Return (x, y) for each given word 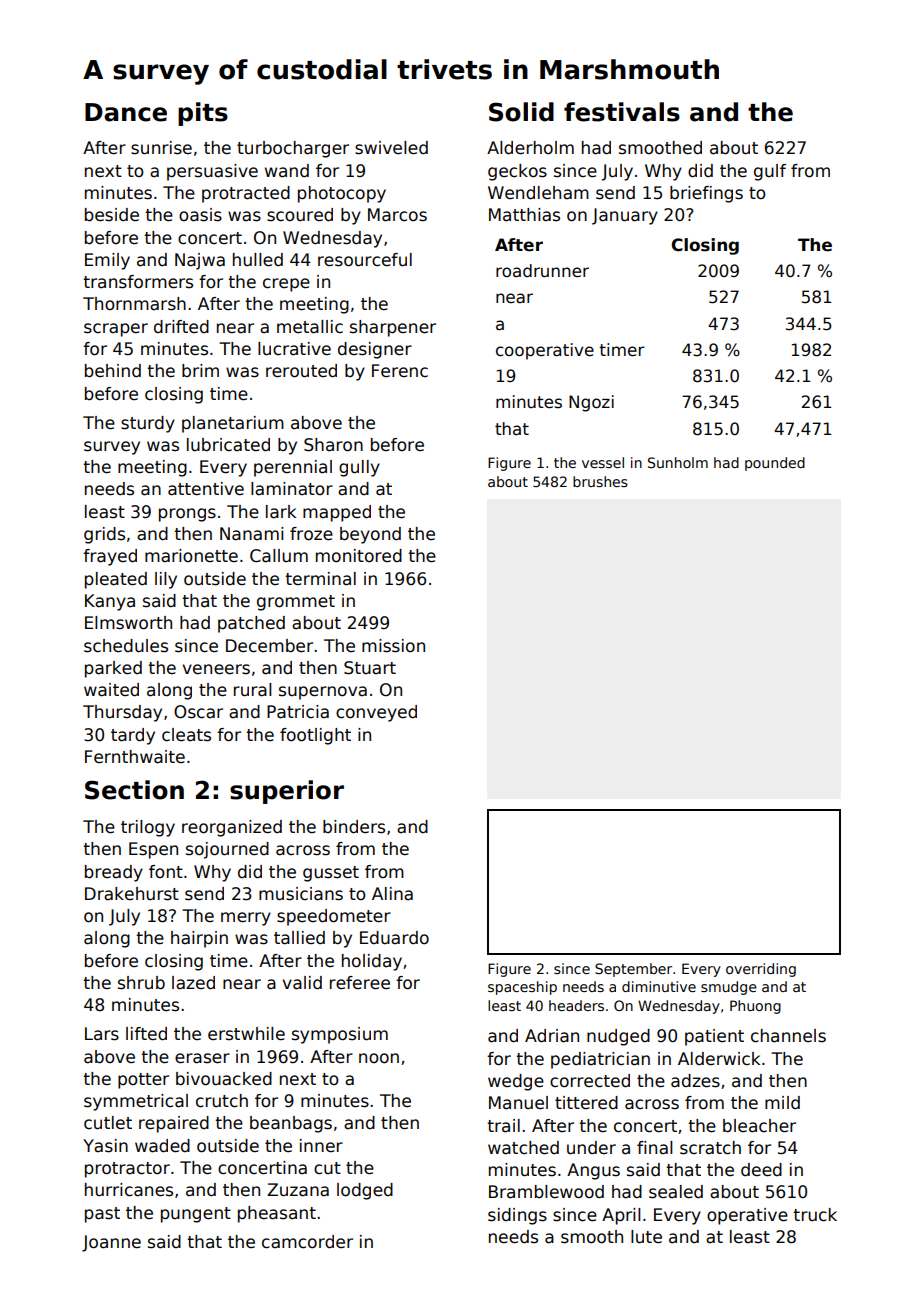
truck (815, 1215)
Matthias (524, 215)
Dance (126, 112)
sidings (517, 1216)
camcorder (307, 1242)
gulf (770, 172)
